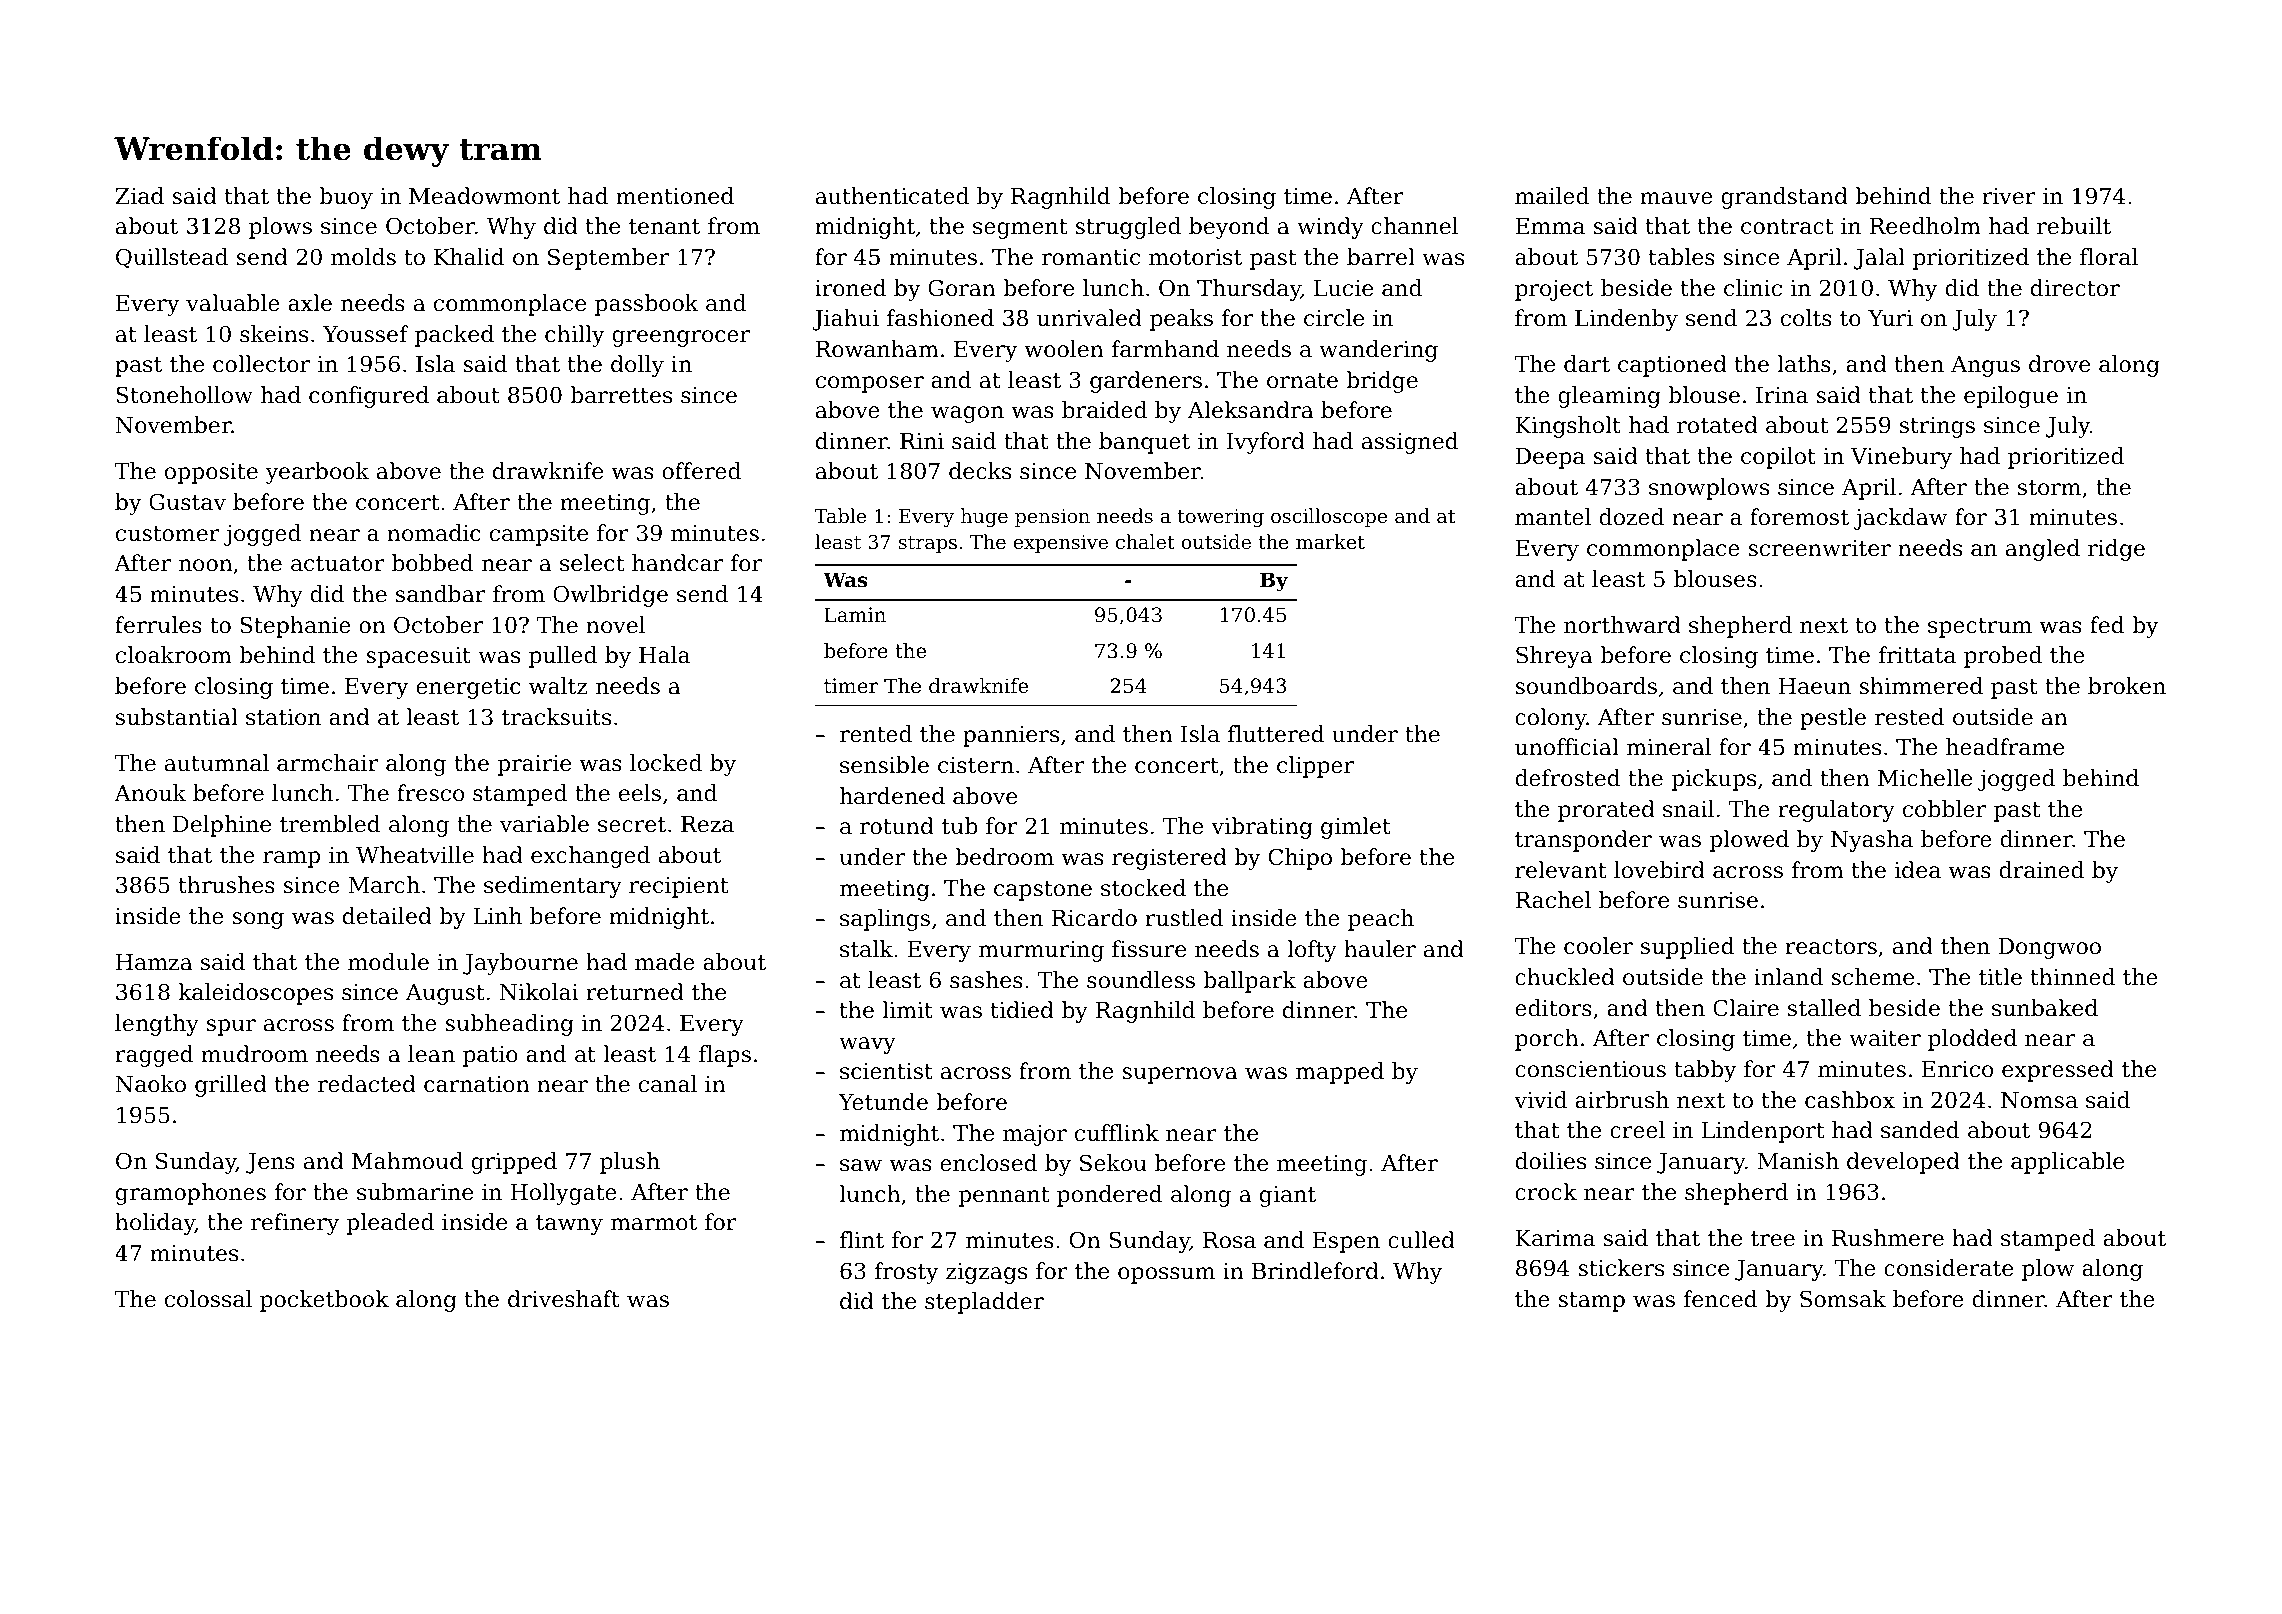 This screenshot has width=2282, height=1614. I want to click on Somsak, so click(1843, 1299).
